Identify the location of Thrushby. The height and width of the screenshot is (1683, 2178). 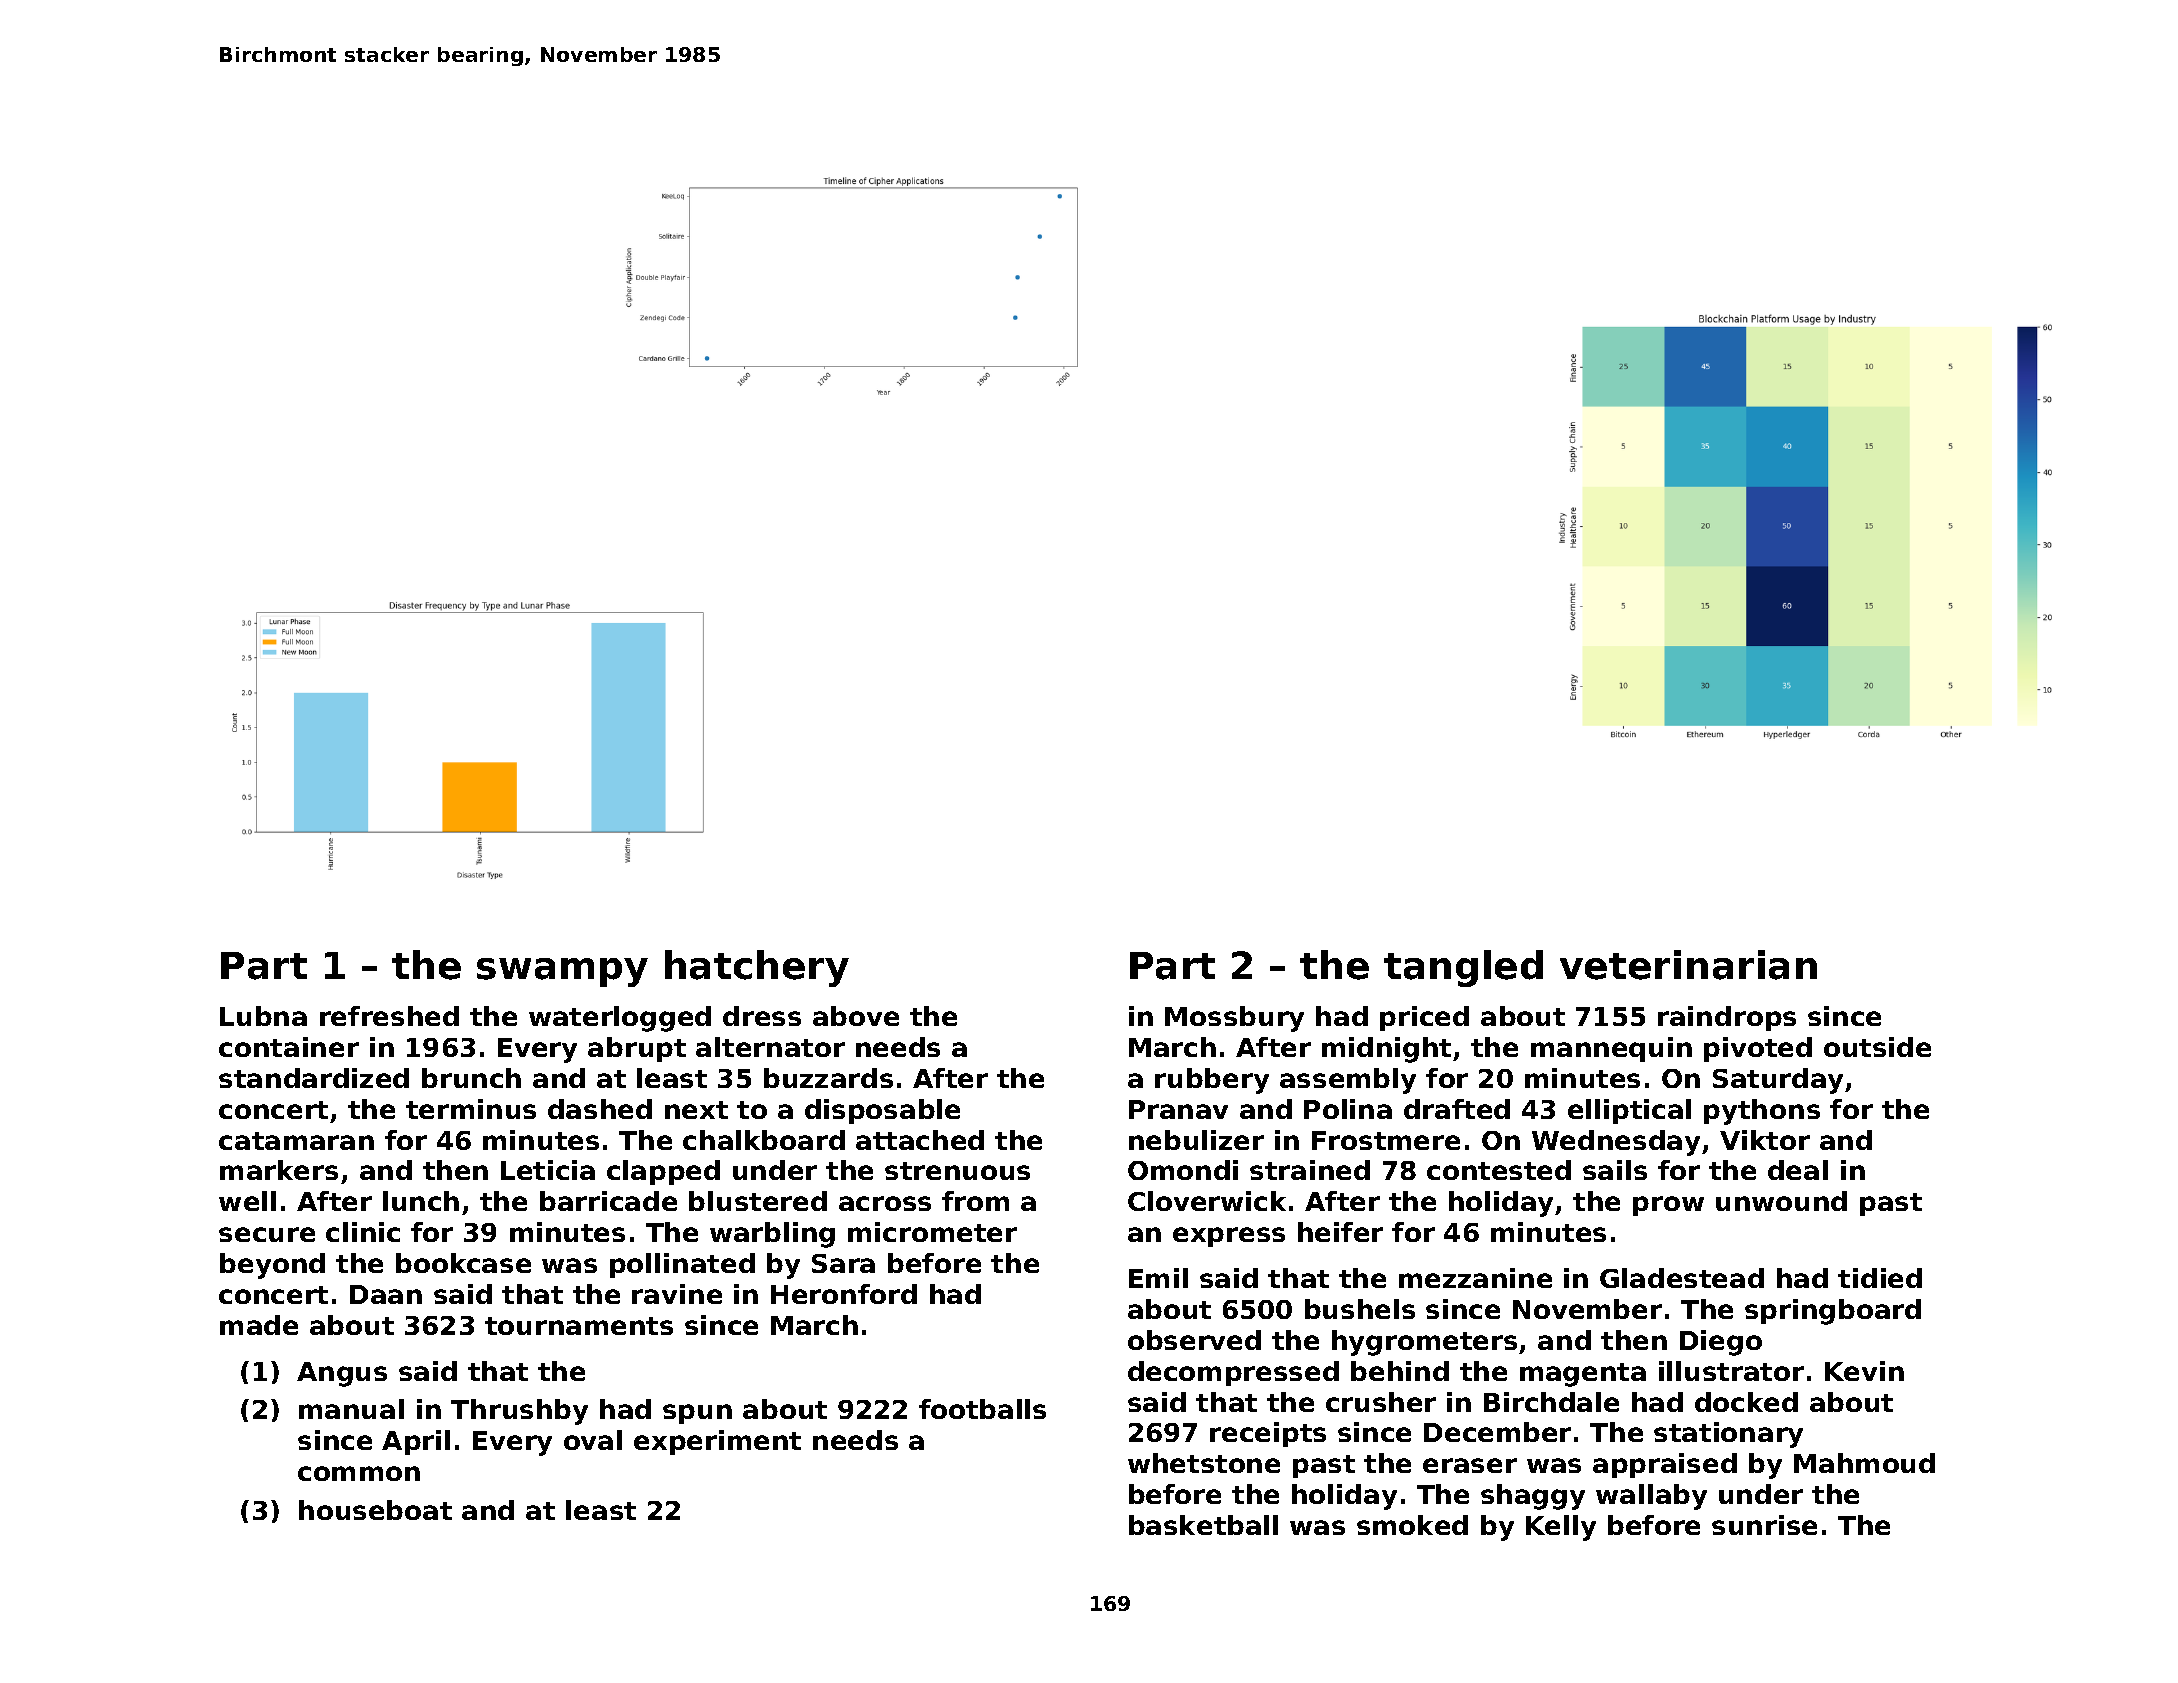
(519, 1412).
